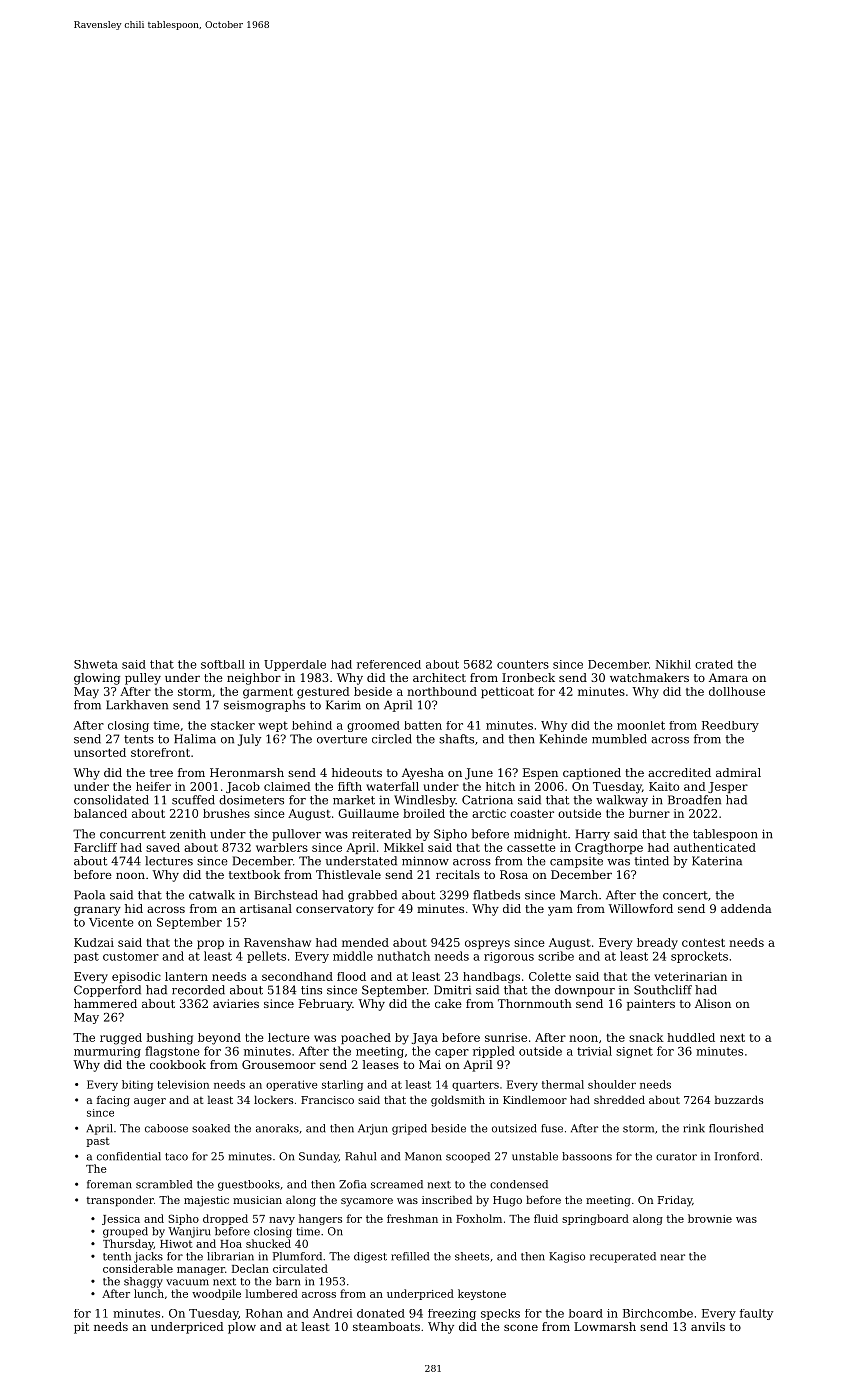 Image resolution: width=849 pixels, height=1400 pixels. I want to click on dollhouse, so click(737, 691).
